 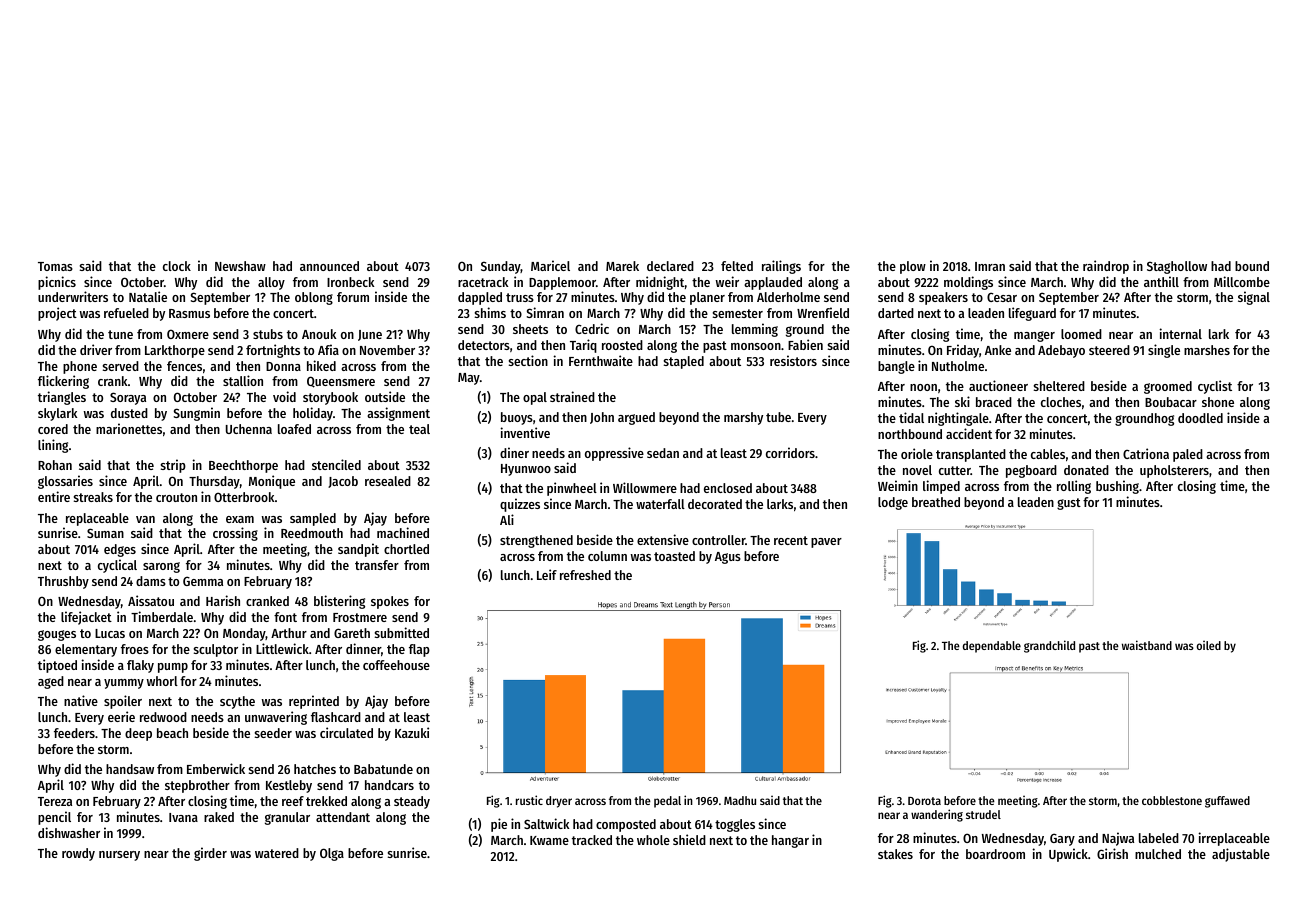 I want to click on donated, so click(x=1086, y=470).
